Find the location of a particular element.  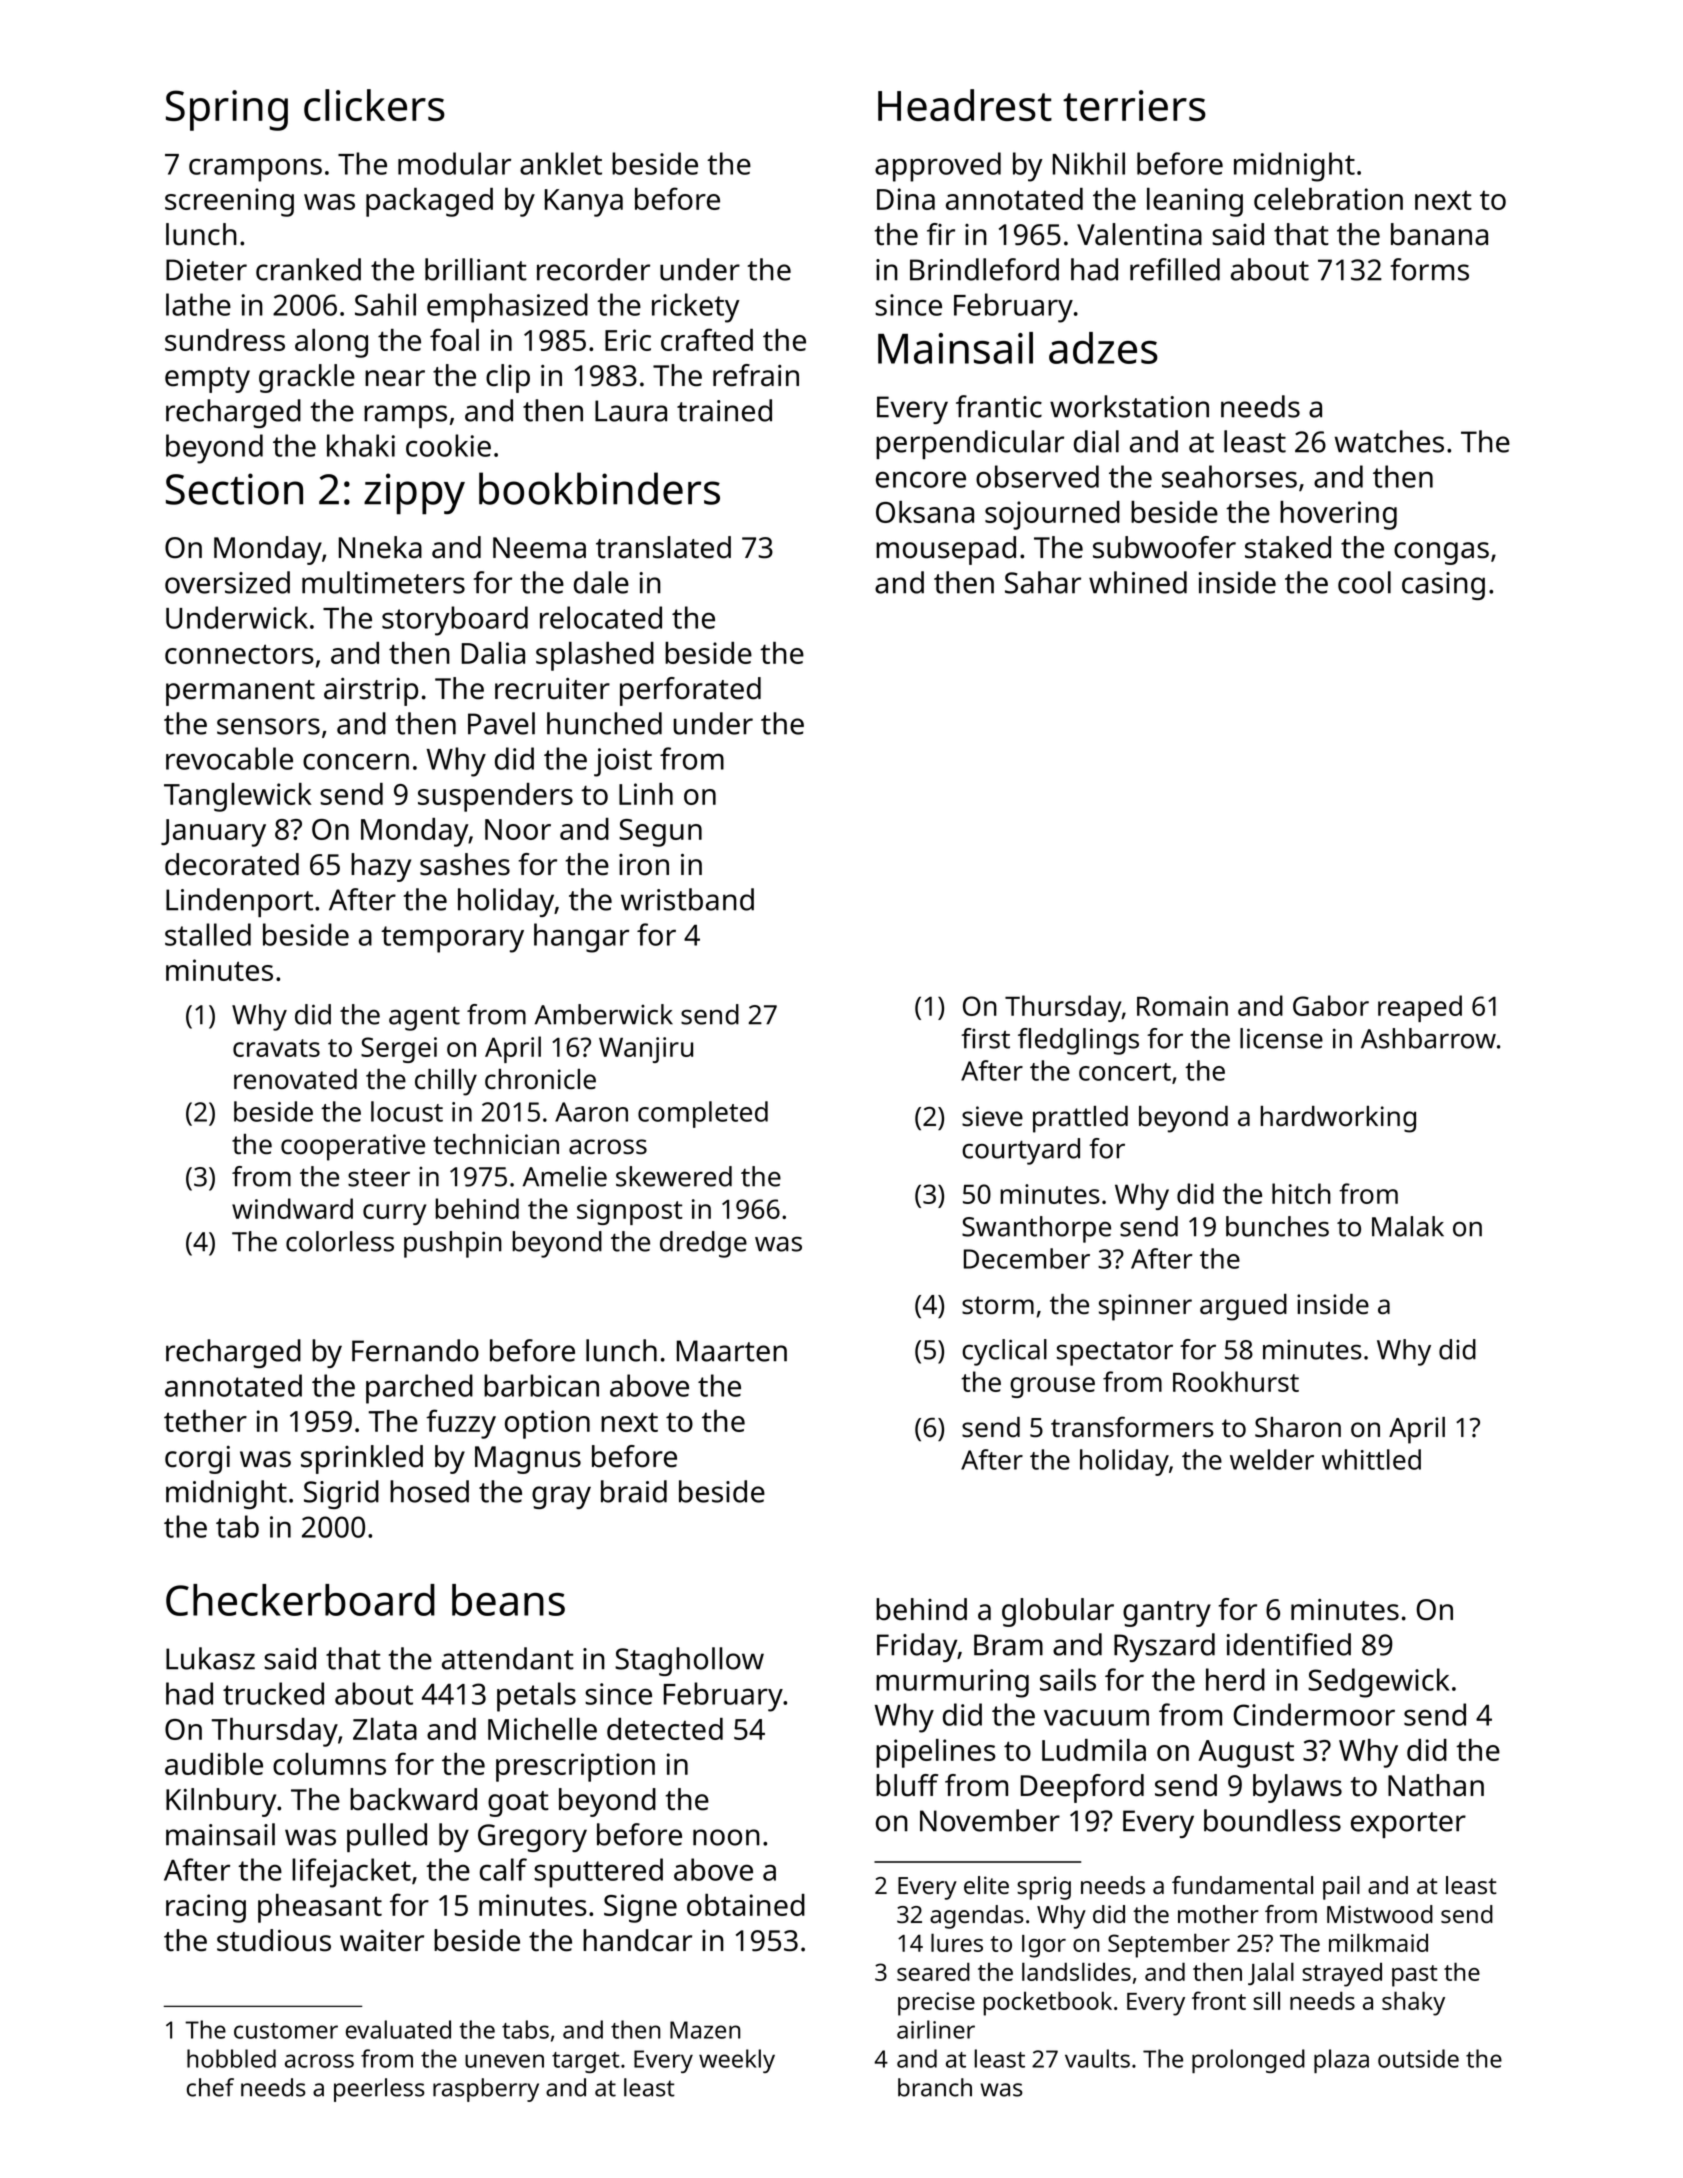

watches is located at coordinates (1389, 441).
